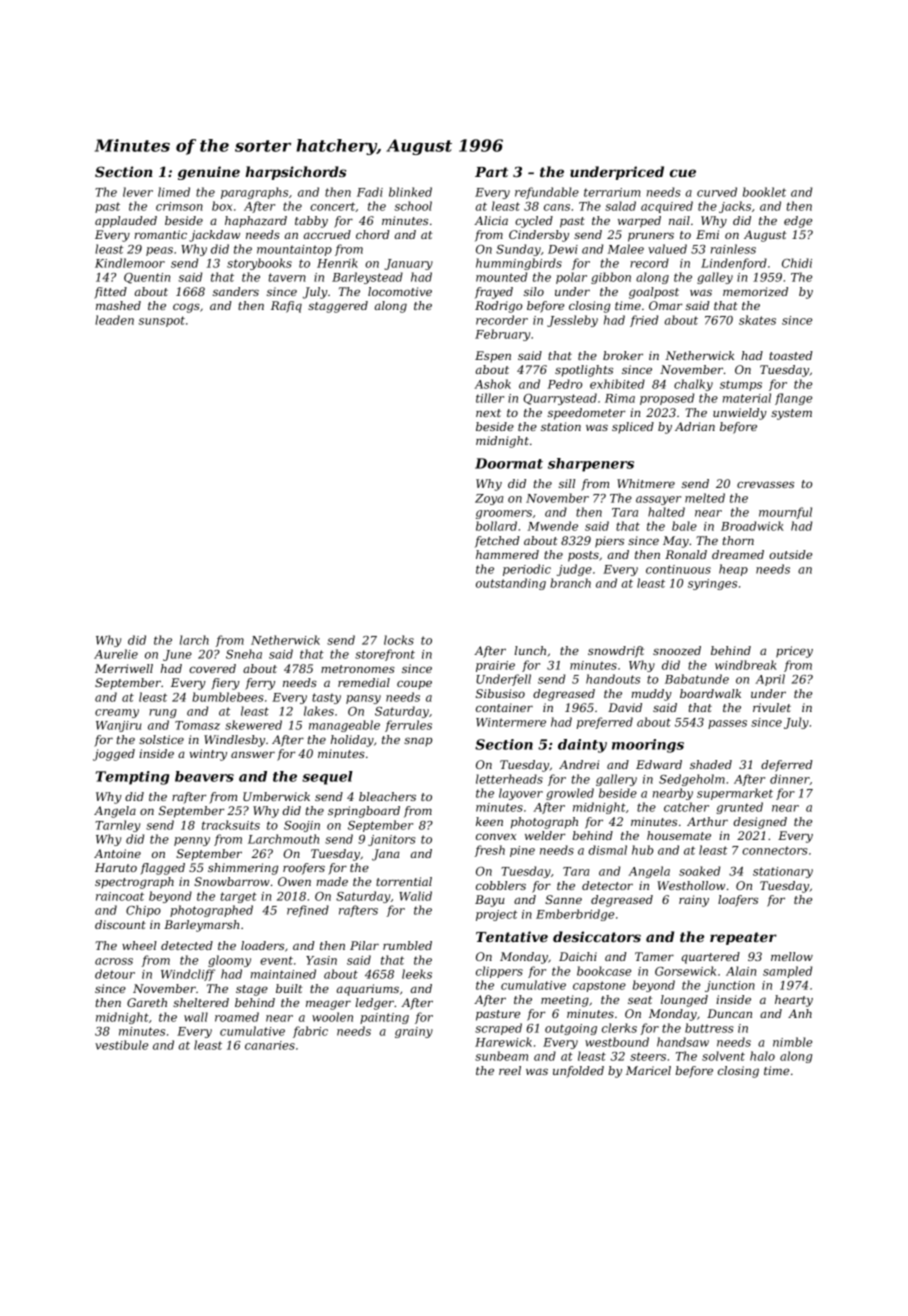  I want to click on Zoya, so click(489, 499).
